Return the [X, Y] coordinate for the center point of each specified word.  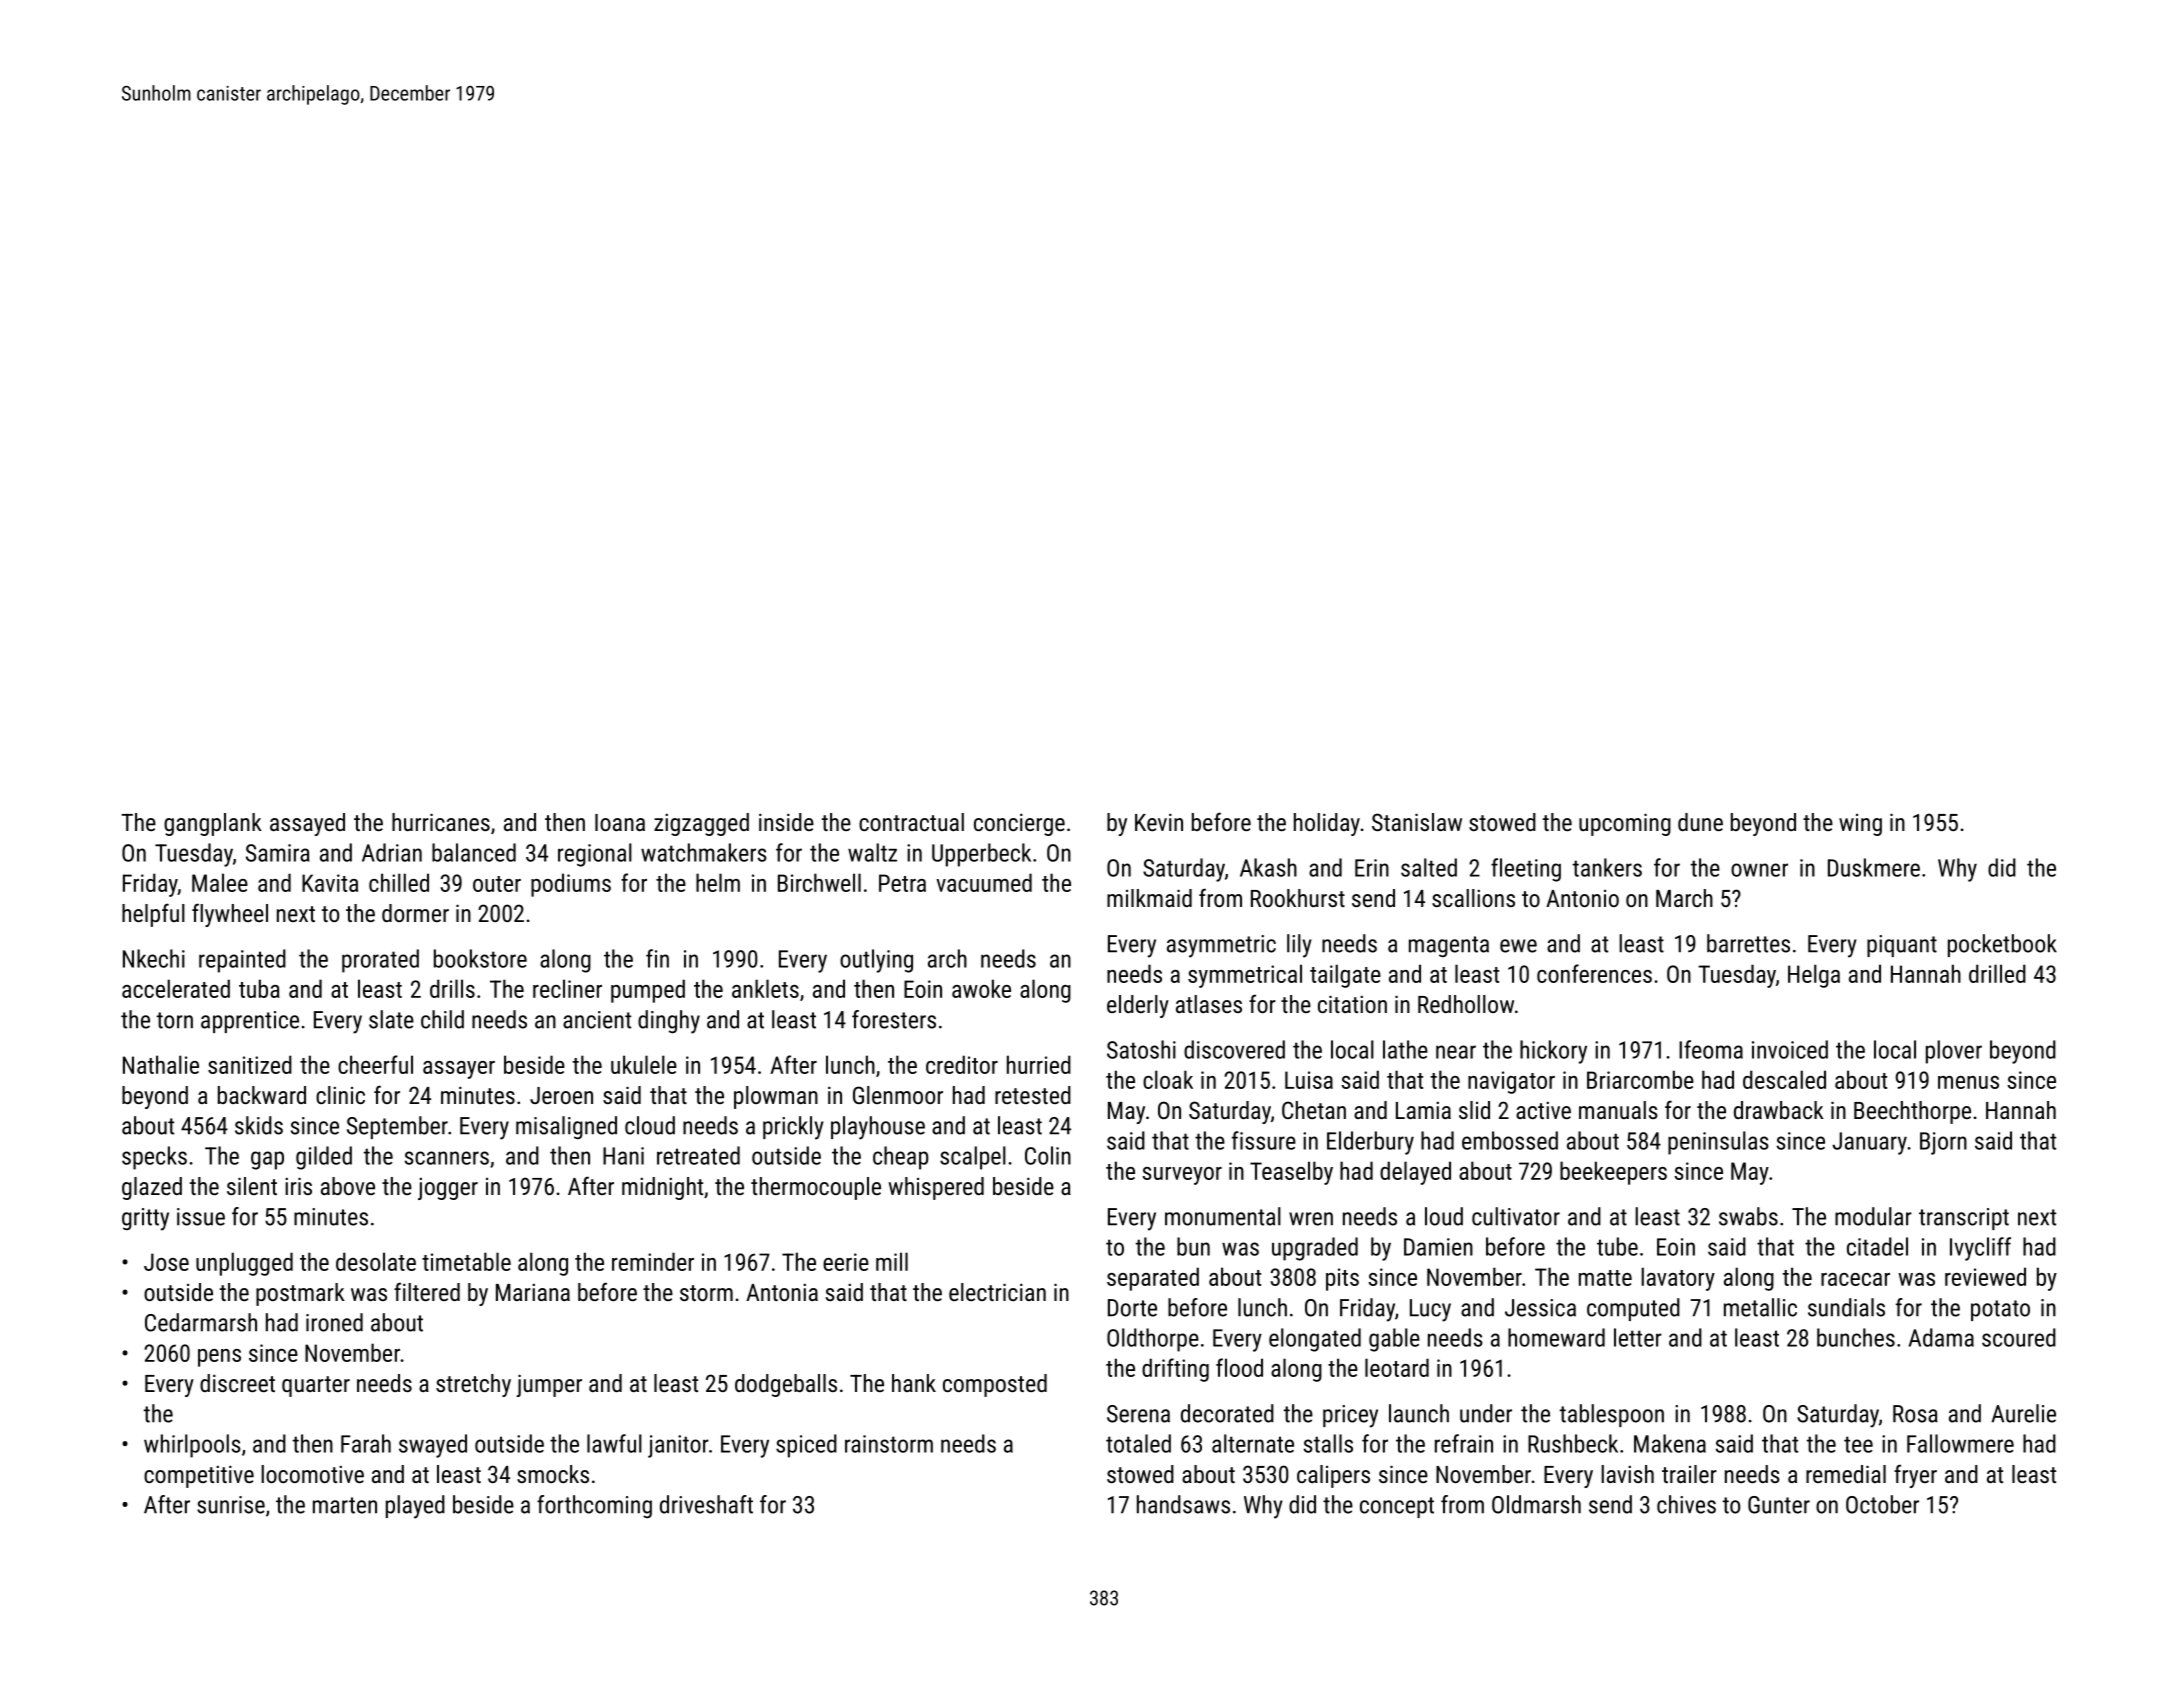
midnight [662, 1188]
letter [1638, 1337]
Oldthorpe [1153, 1340]
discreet [237, 1383]
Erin [1372, 868]
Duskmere [1874, 867]
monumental [1223, 1216]
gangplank [213, 824]
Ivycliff [1980, 1249]
